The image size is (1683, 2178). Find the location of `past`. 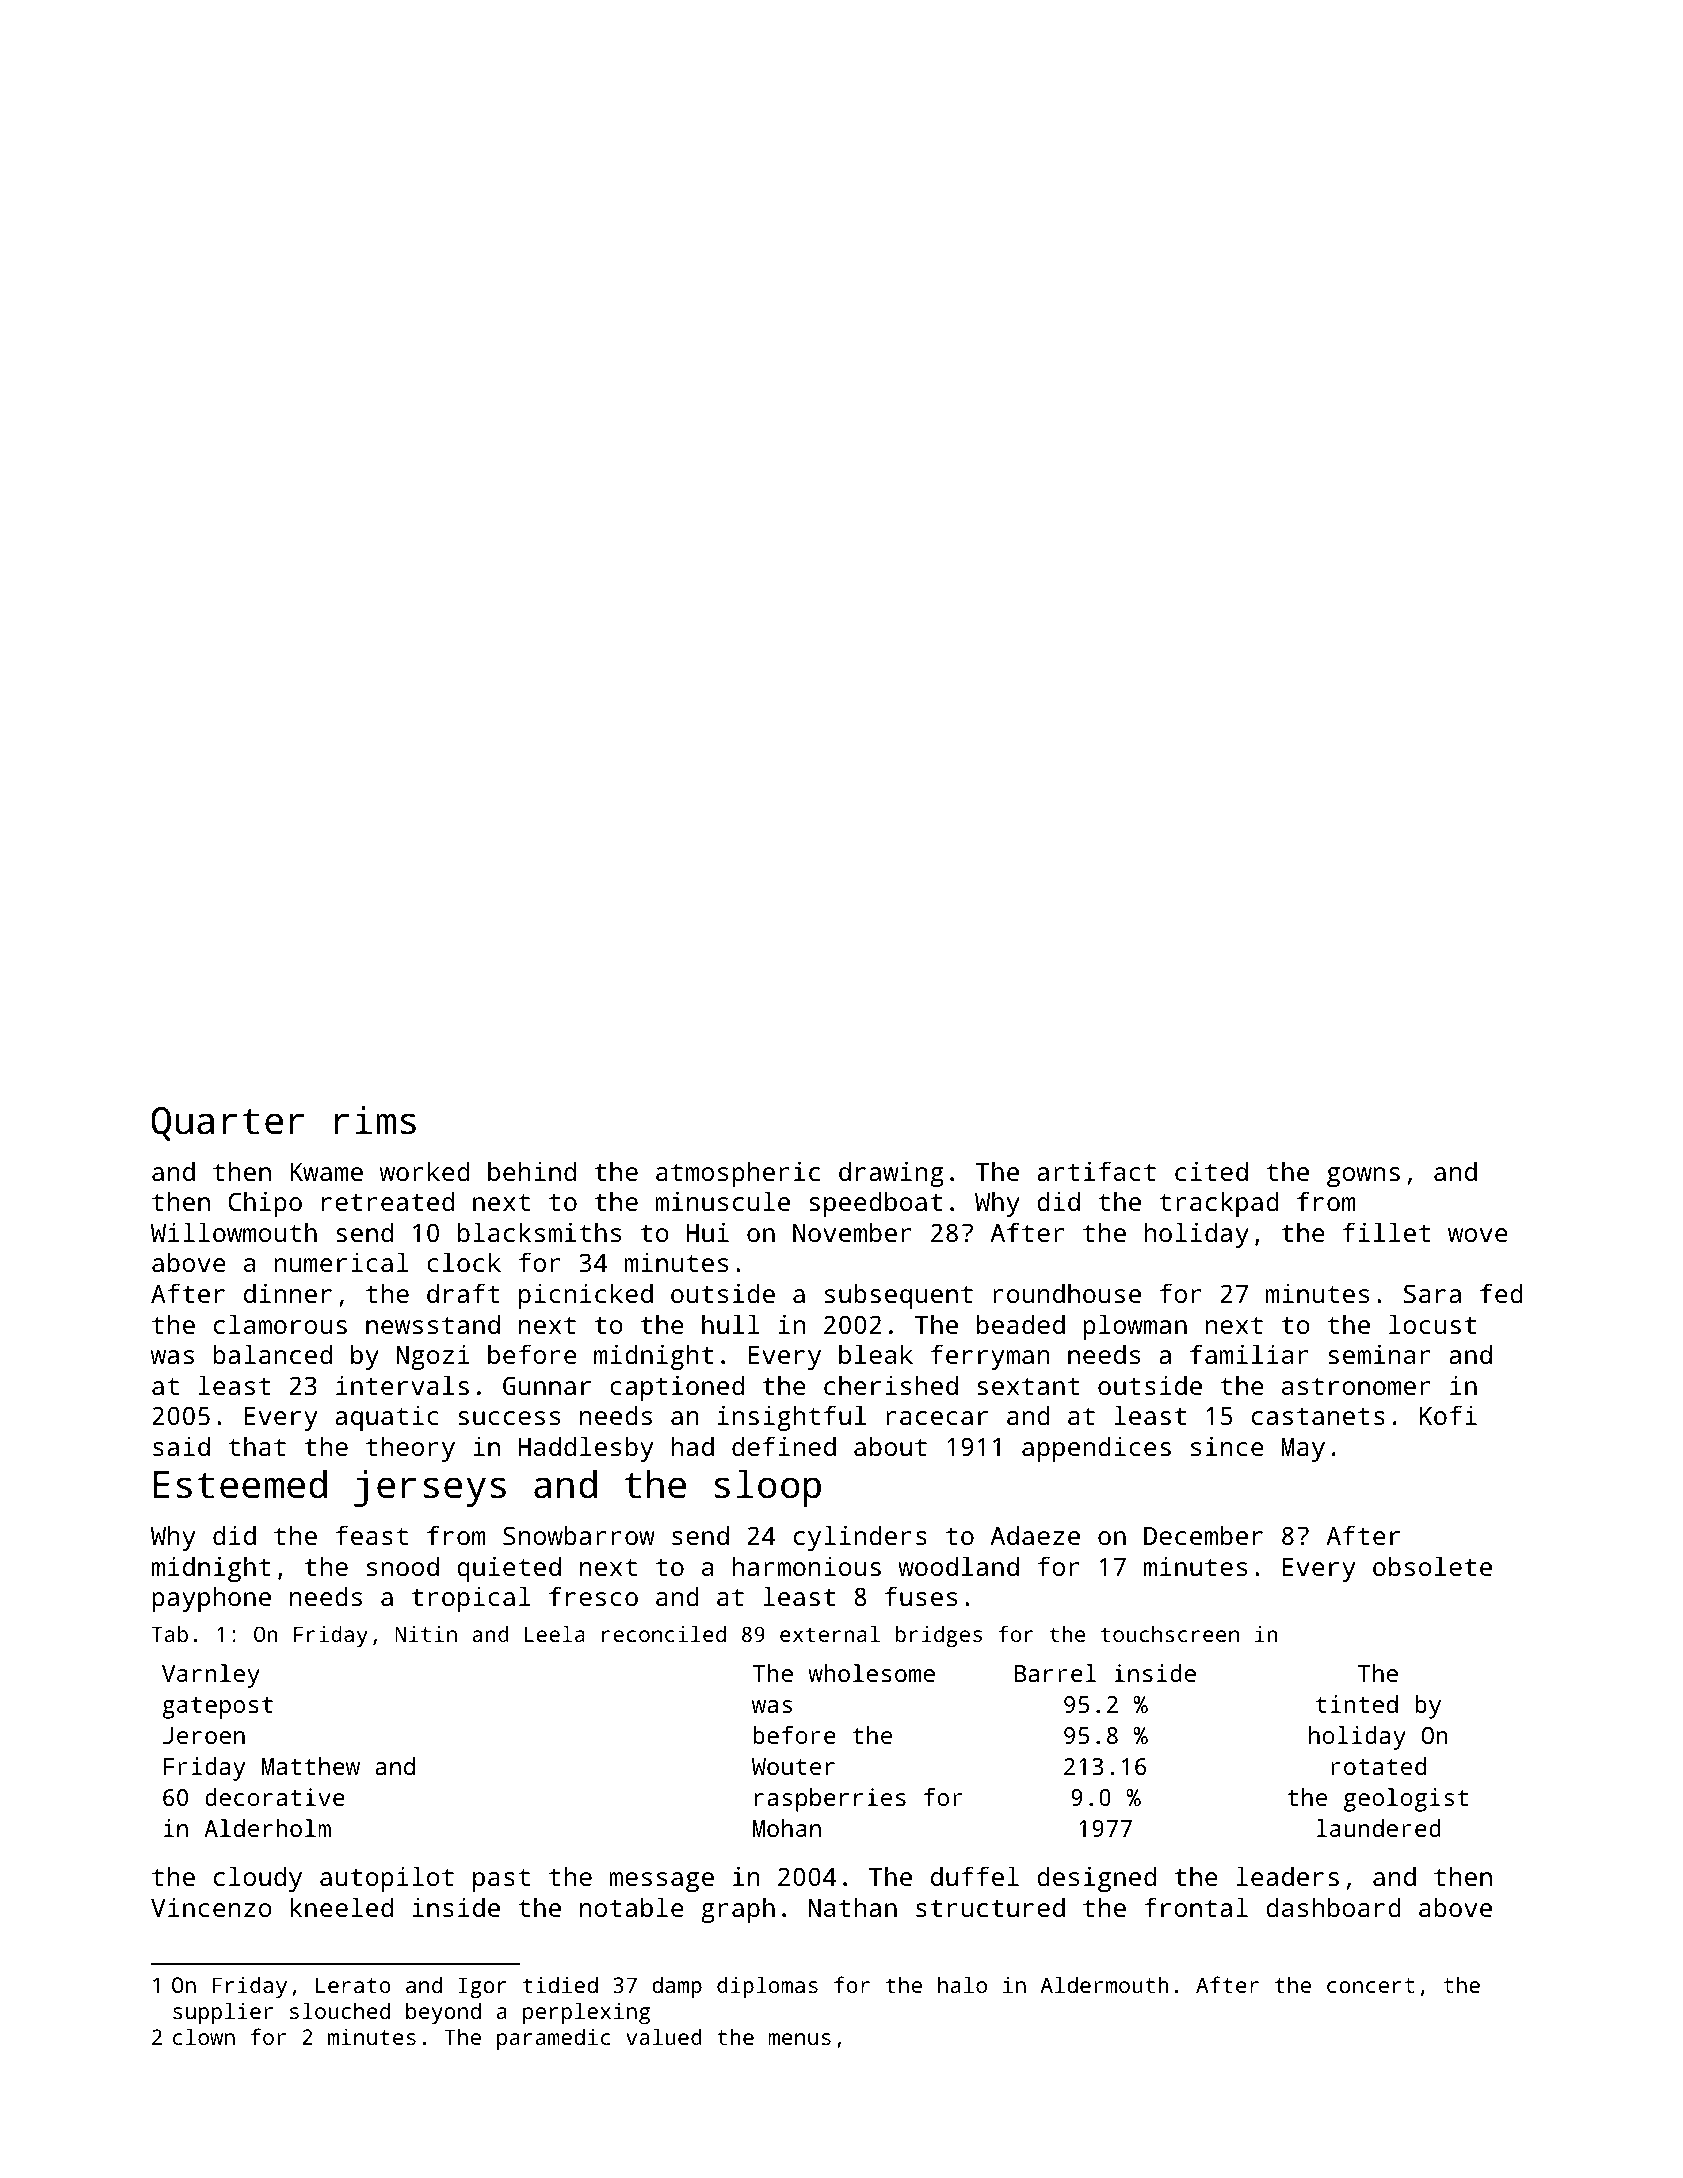

past is located at coordinates (501, 1880).
